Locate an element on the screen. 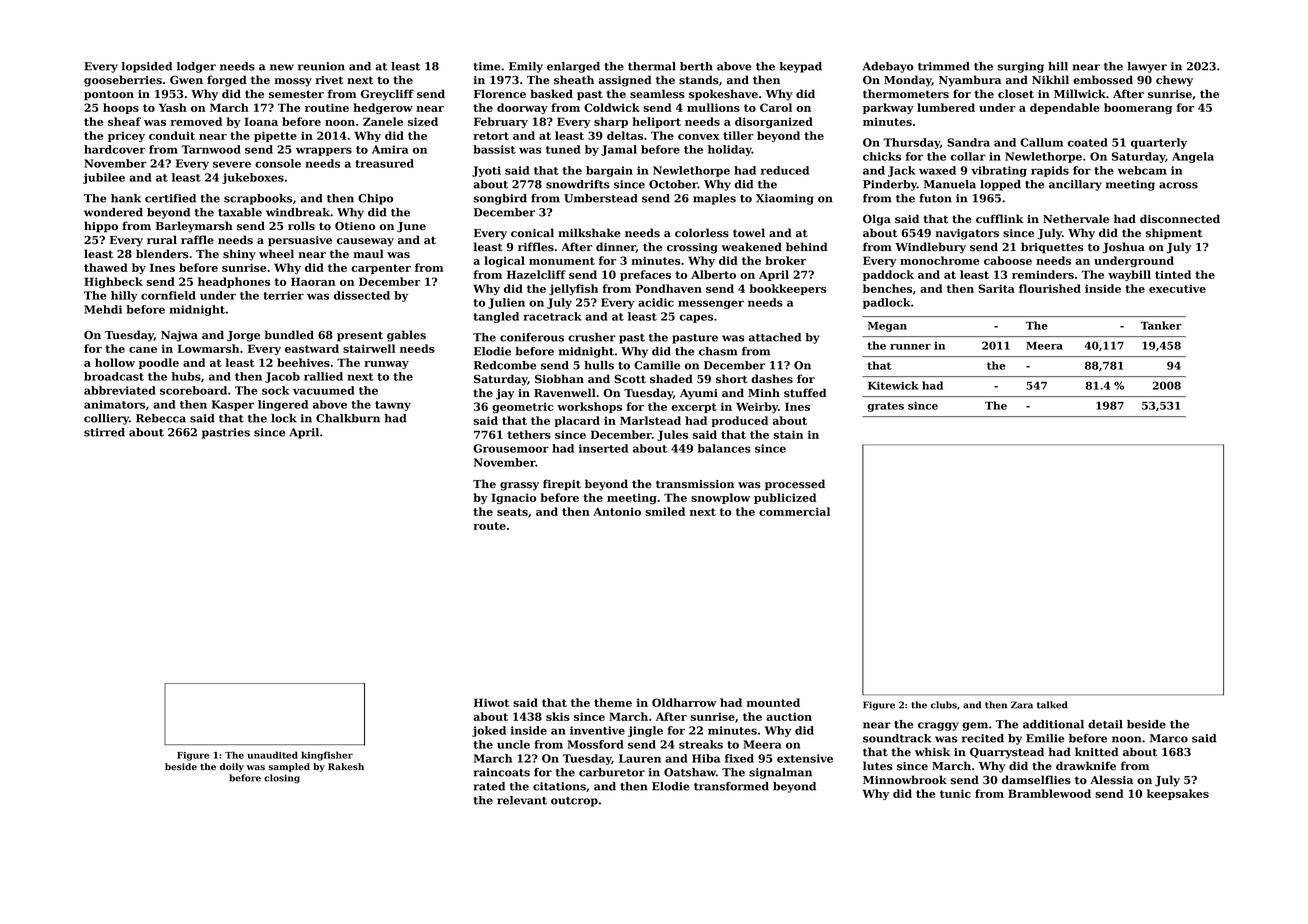  lodger is located at coordinates (196, 67).
